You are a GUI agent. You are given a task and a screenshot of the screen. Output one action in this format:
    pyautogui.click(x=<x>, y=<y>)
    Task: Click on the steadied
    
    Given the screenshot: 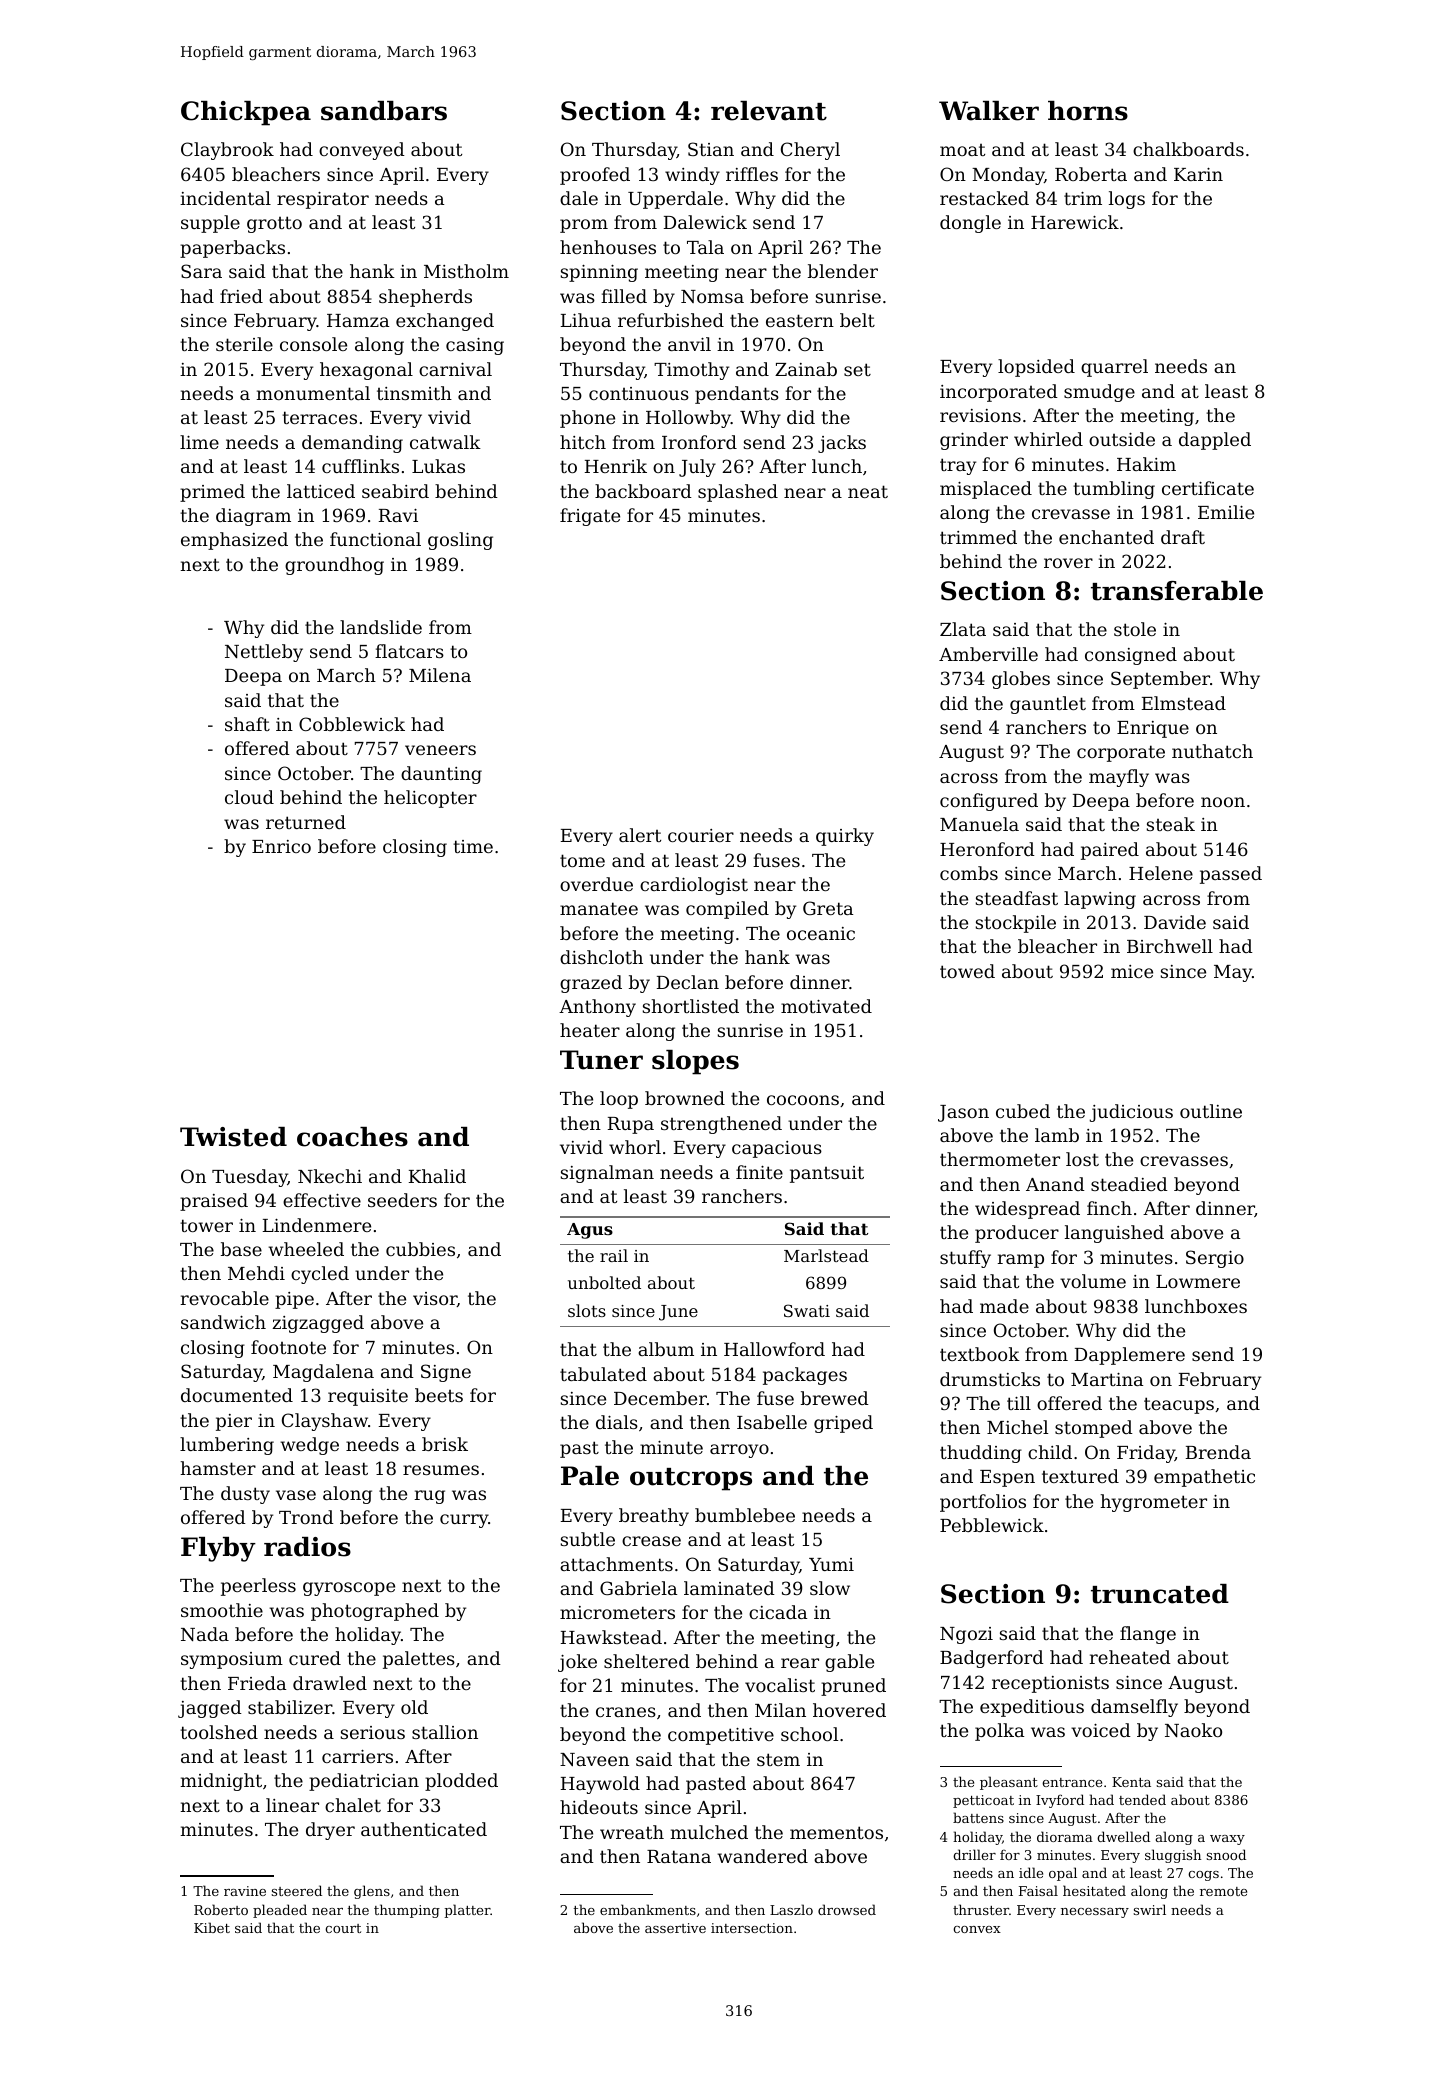 What is the action you would take?
    pyautogui.click(x=1129, y=1184)
